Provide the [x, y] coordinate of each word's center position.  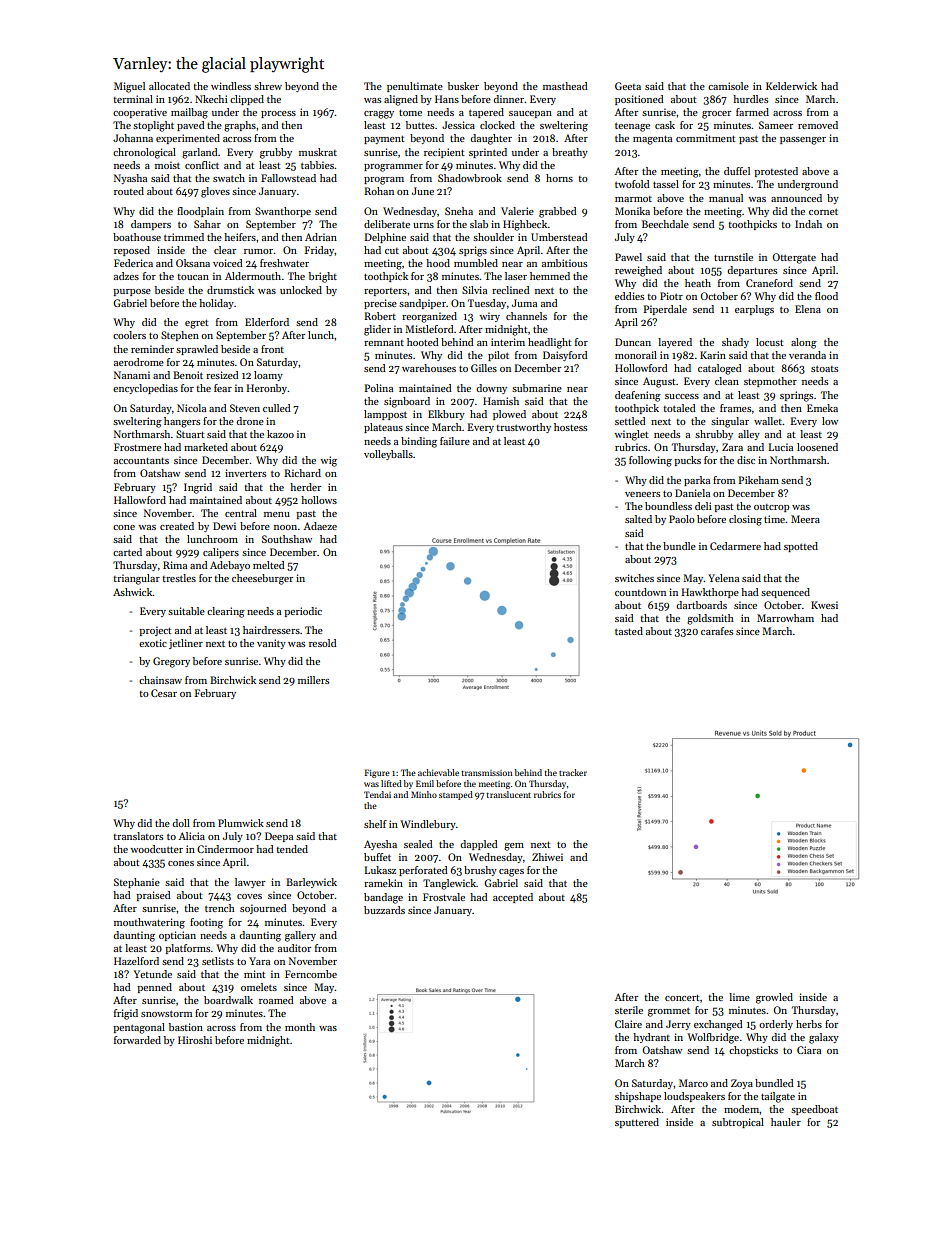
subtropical [738, 1123]
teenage [632, 127]
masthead [565, 86]
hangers [182, 422]
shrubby [714, 435]
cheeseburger [262, 579]
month [300, 1027]
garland [200, 153]
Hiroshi [195, 1040]
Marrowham [785, 618]
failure [455, 441]
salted [638, 519]
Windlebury [428, 825]
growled [774, 998]
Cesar [164, 693]
